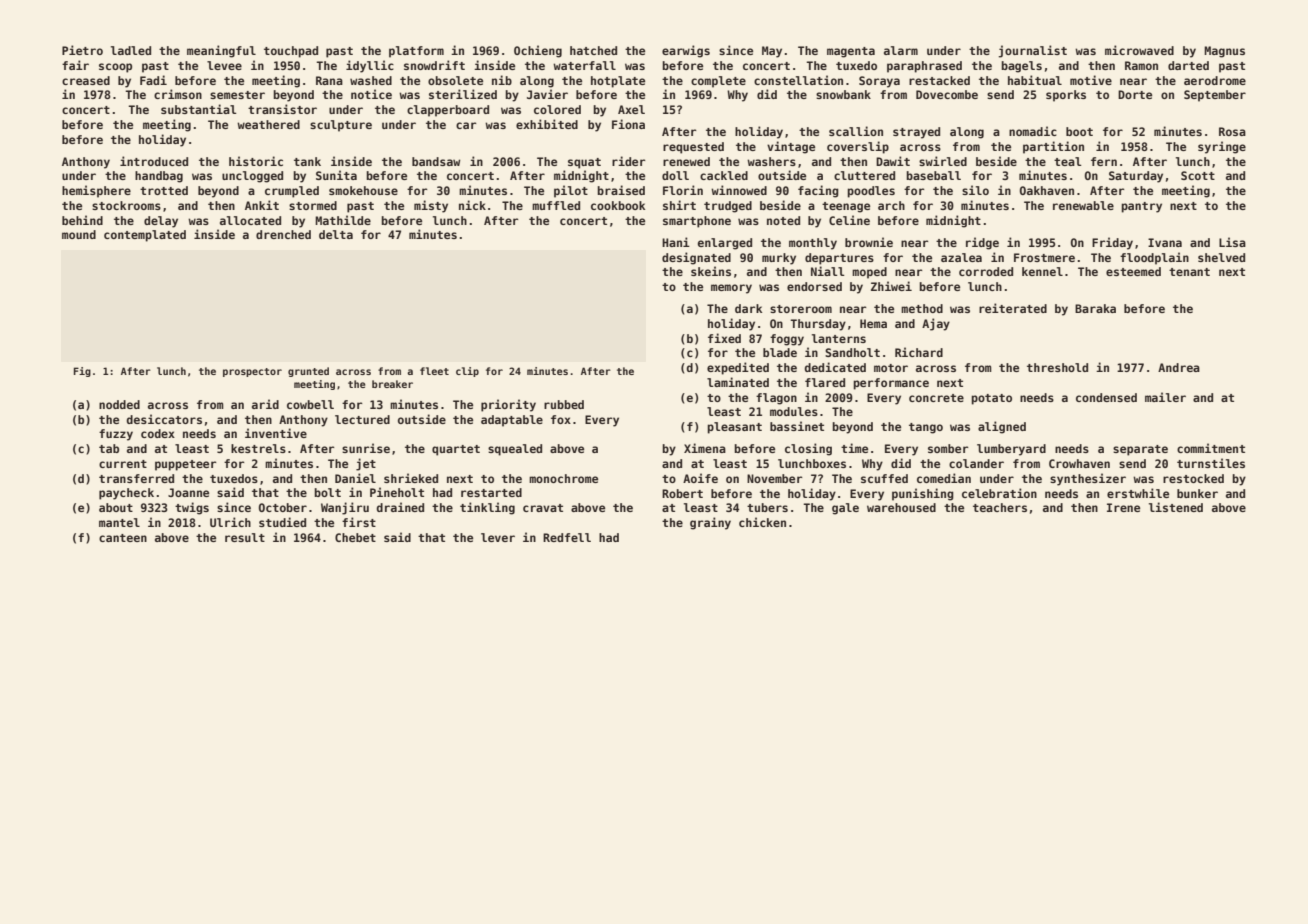 This screenshot has height=924, width=1308. I want to click on Baraka, so click(1095, 308).
